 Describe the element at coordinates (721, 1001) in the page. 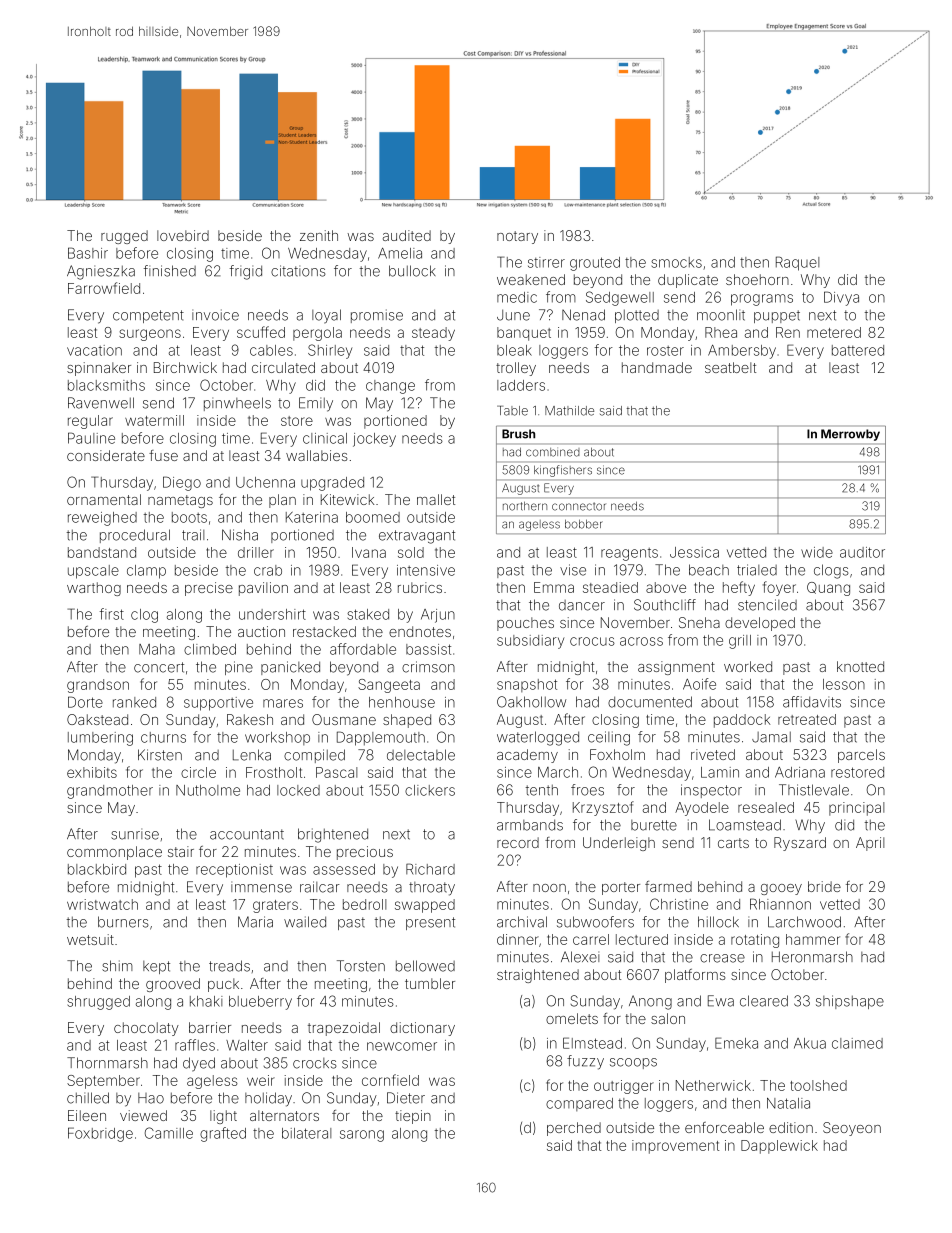

I see `Ewa` at that location.
